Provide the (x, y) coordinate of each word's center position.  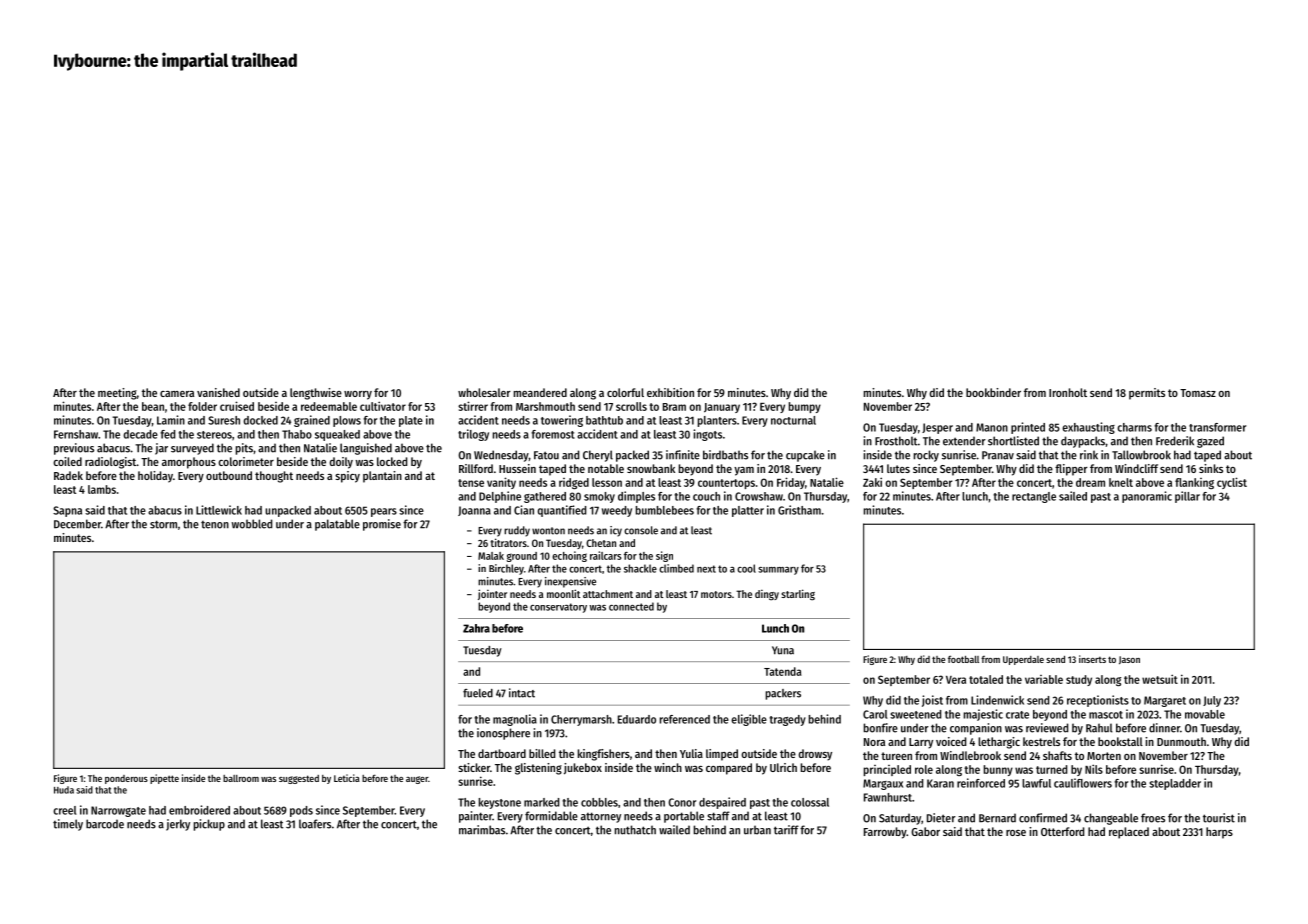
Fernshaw (76, 434)
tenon (215, 525)
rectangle (1034, 497)
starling (798, 595)
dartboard (502, 753)
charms (1134, 427)
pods (301, 811)
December (77, 524)
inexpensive (570, 582)
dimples (636, 497)
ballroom (241, 778)
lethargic (999, 743)
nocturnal (793, 420)
